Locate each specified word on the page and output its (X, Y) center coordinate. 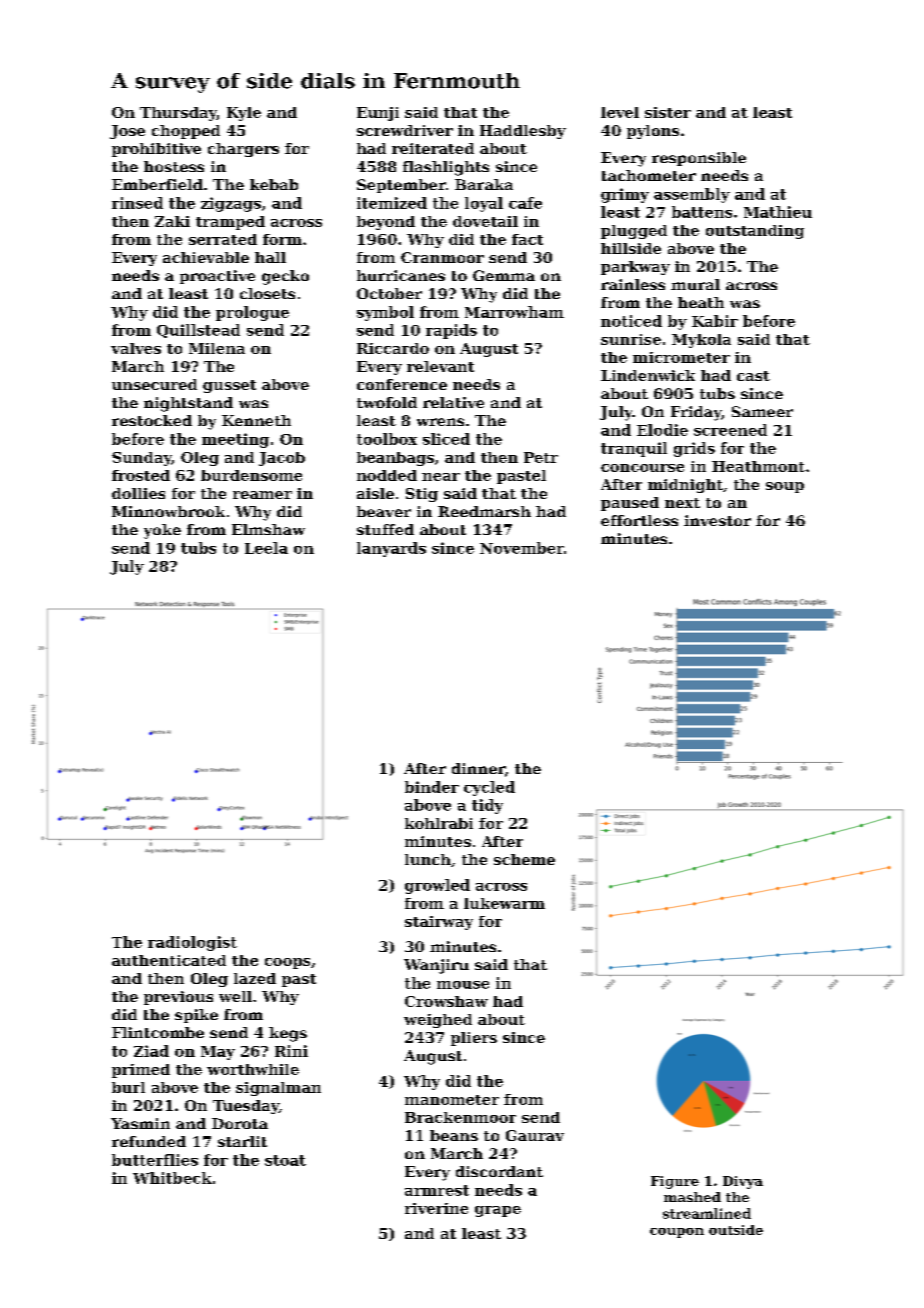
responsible (699, 159)
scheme (524, 859)
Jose (127, 132)
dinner (478, 768)
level (620, 112)
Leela (266, 548)
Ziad (151, 1051)
